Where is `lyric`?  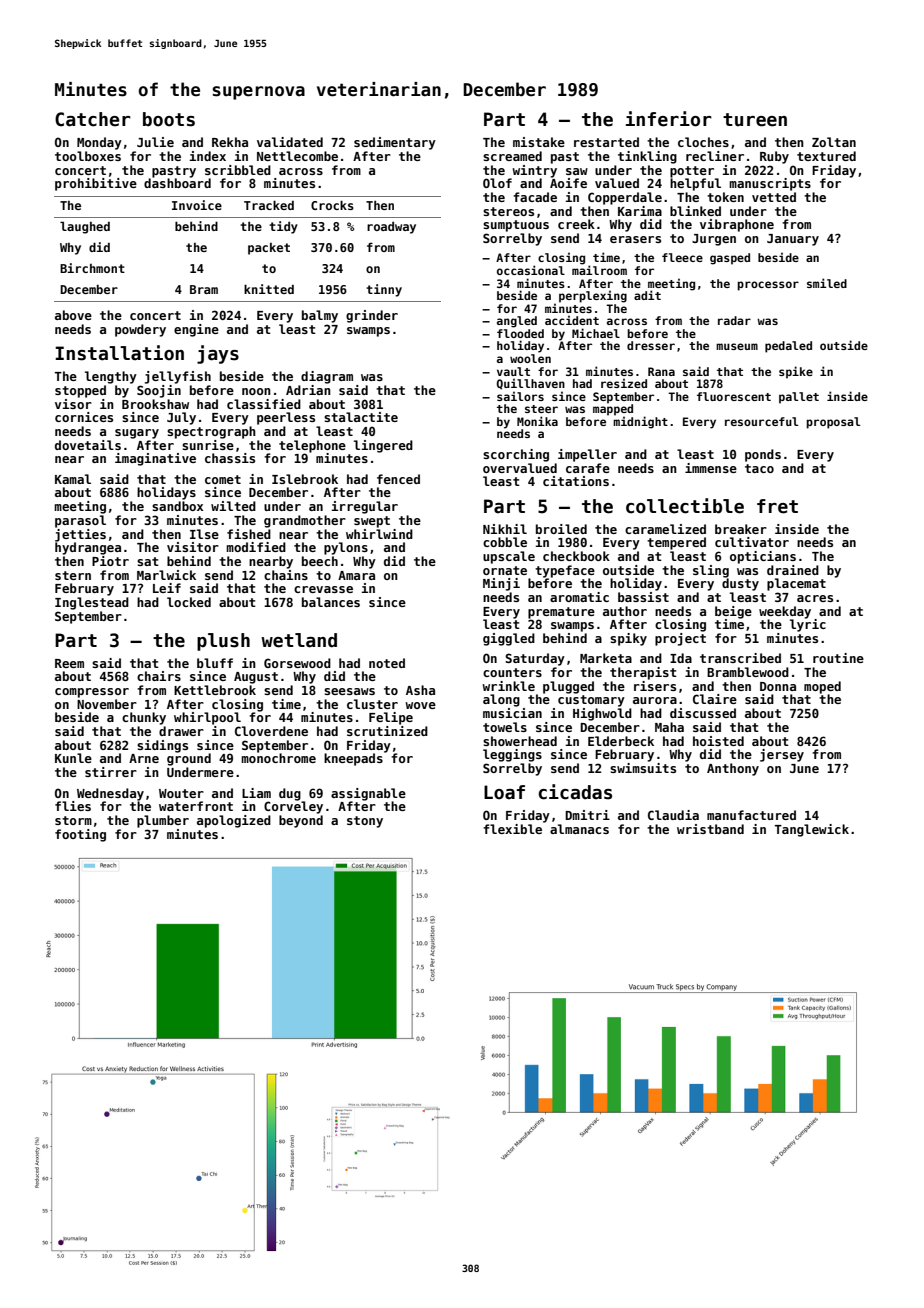 lyric is located at coordinates (808, 625).
